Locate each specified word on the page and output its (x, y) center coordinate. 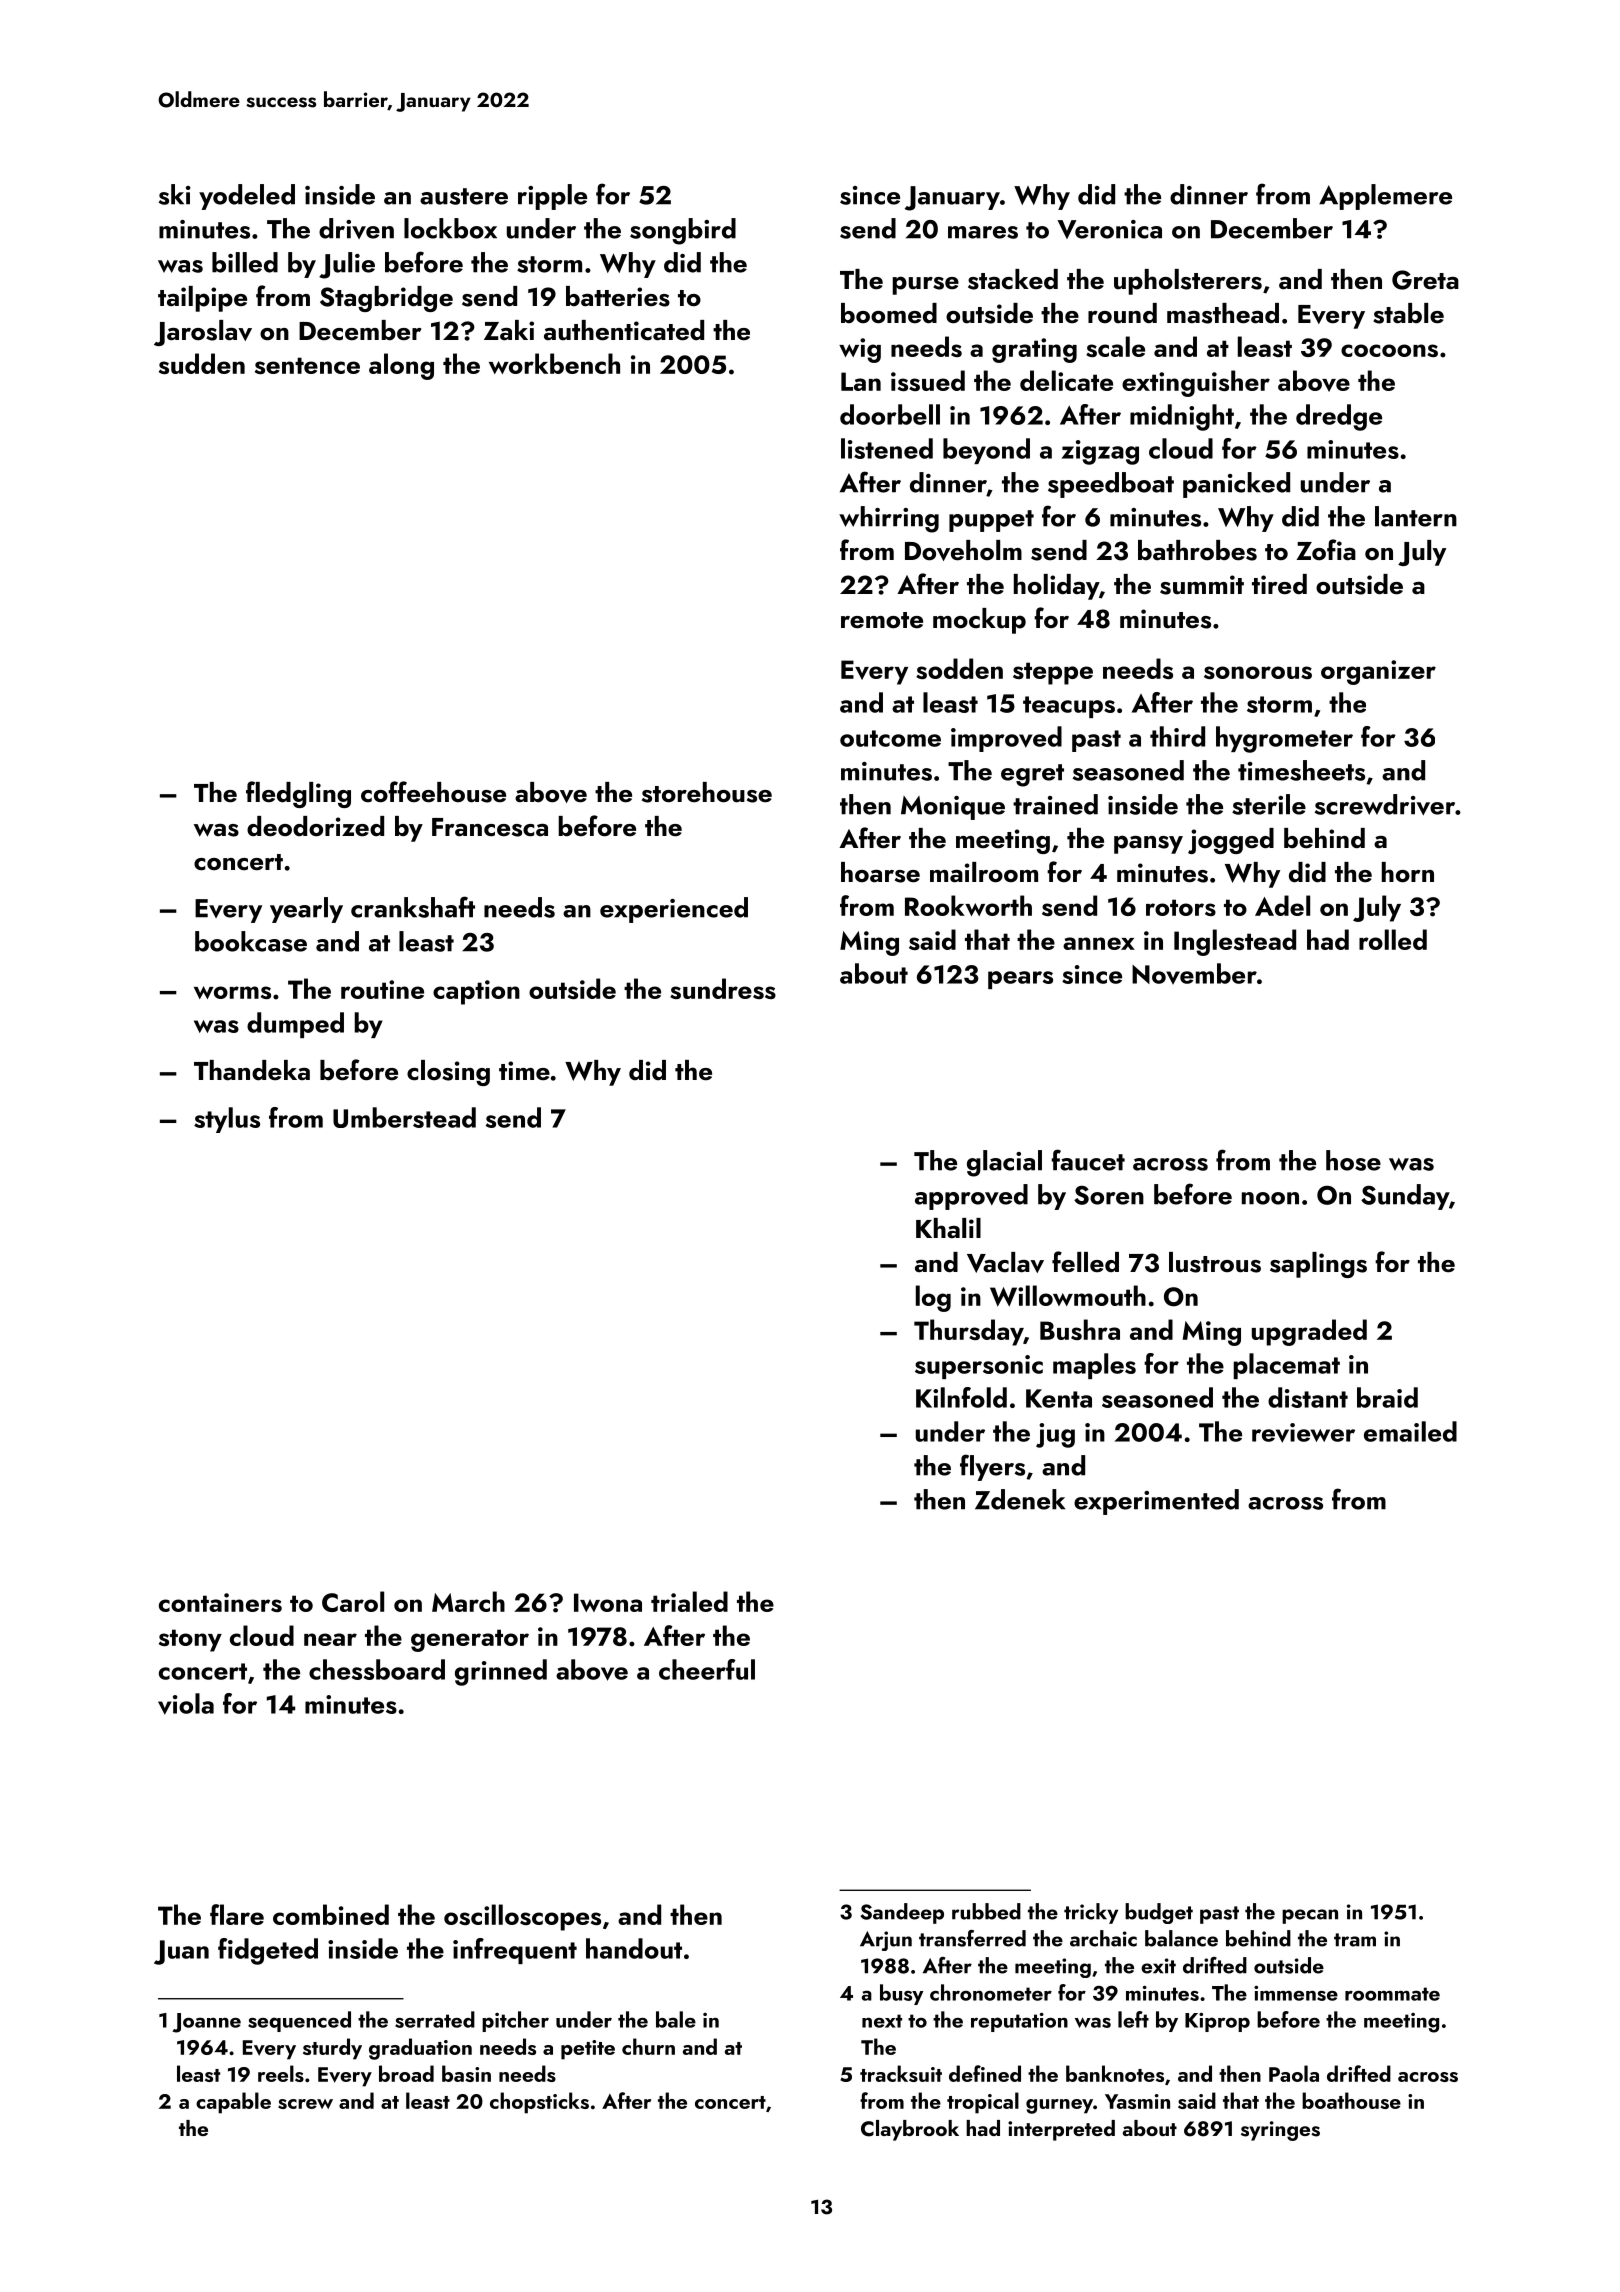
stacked (1013, 279)
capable (233, 2103)
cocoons (1389, 350)
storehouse (707, 792)
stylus (227, 1120)
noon (1270, 1198)
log (933, 1298)
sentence (307, 365)
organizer (1378, 672)
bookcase (251, 941)
